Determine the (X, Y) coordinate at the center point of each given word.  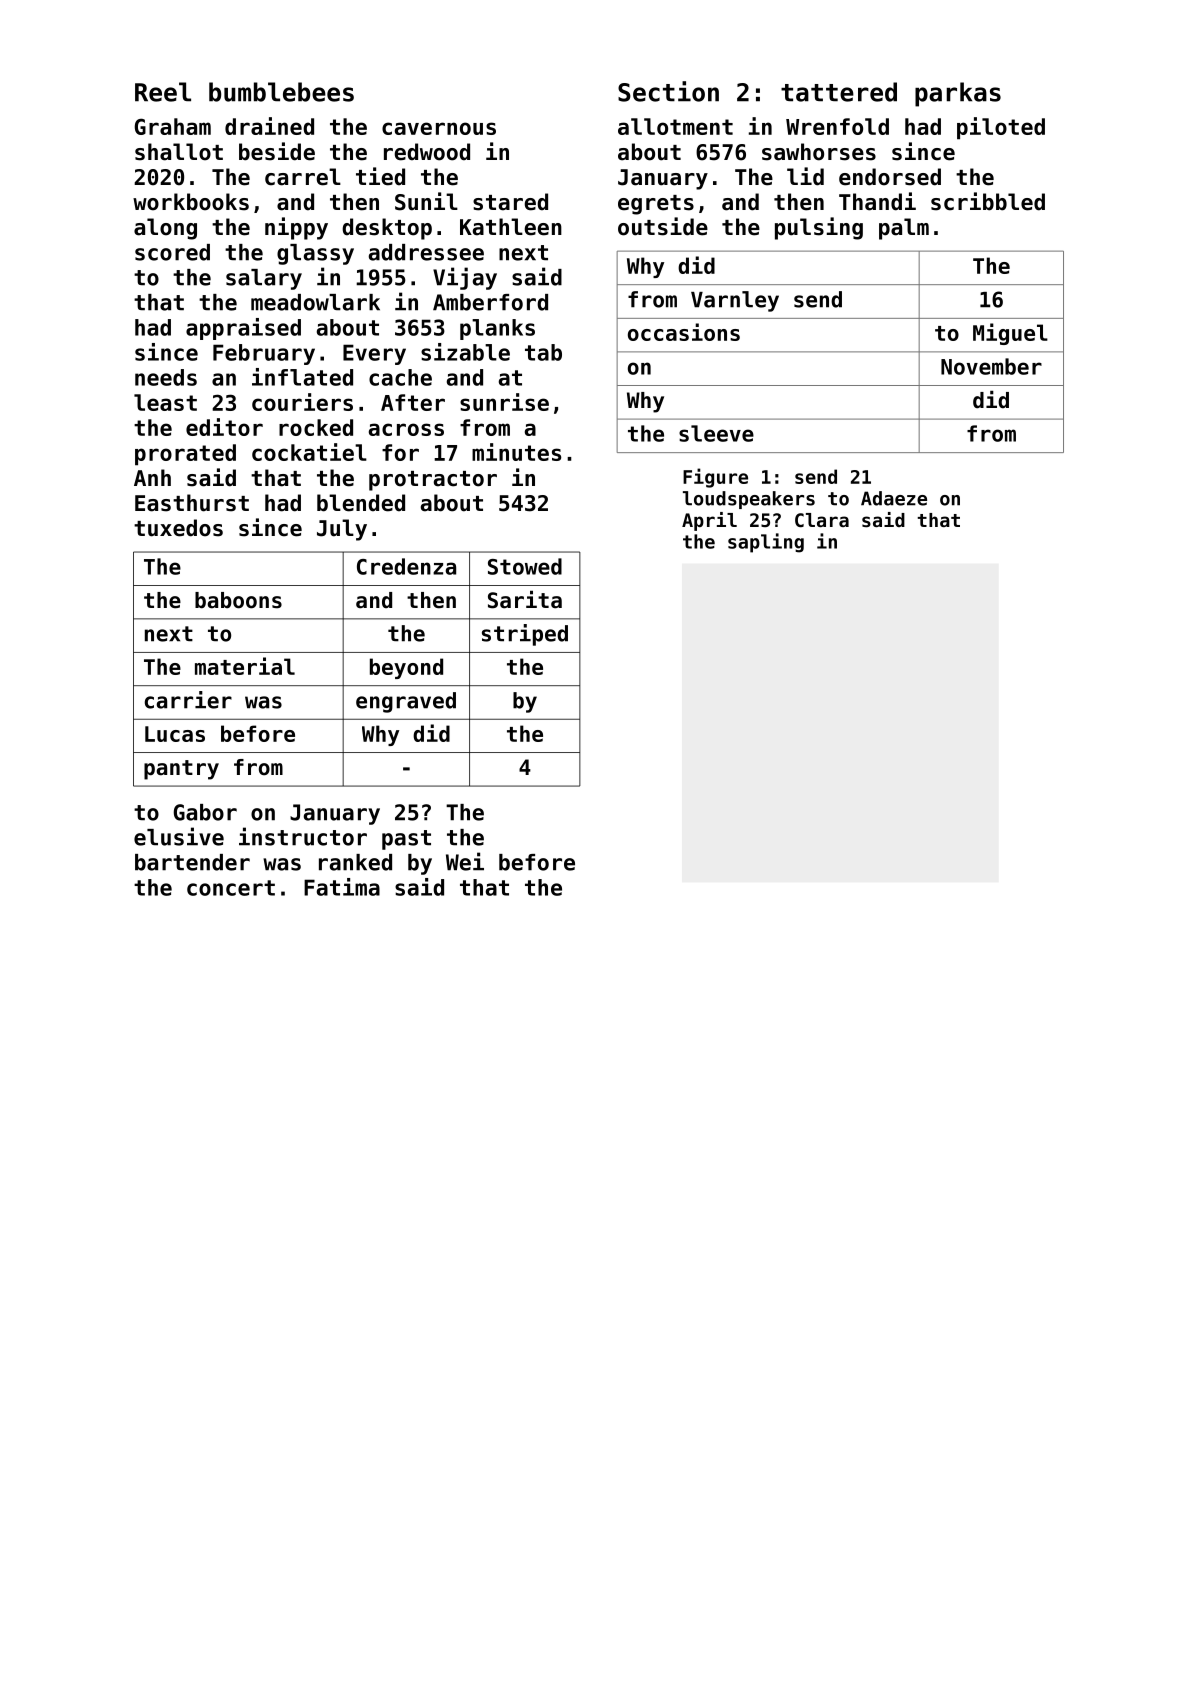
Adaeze (894, 498)
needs (166, 377)
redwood (427, 152)
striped (525, 635)
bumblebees (281, 92)
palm (904, 229)
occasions (684, 332)
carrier (188, 700)
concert (231, 888)
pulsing (819, 228)
